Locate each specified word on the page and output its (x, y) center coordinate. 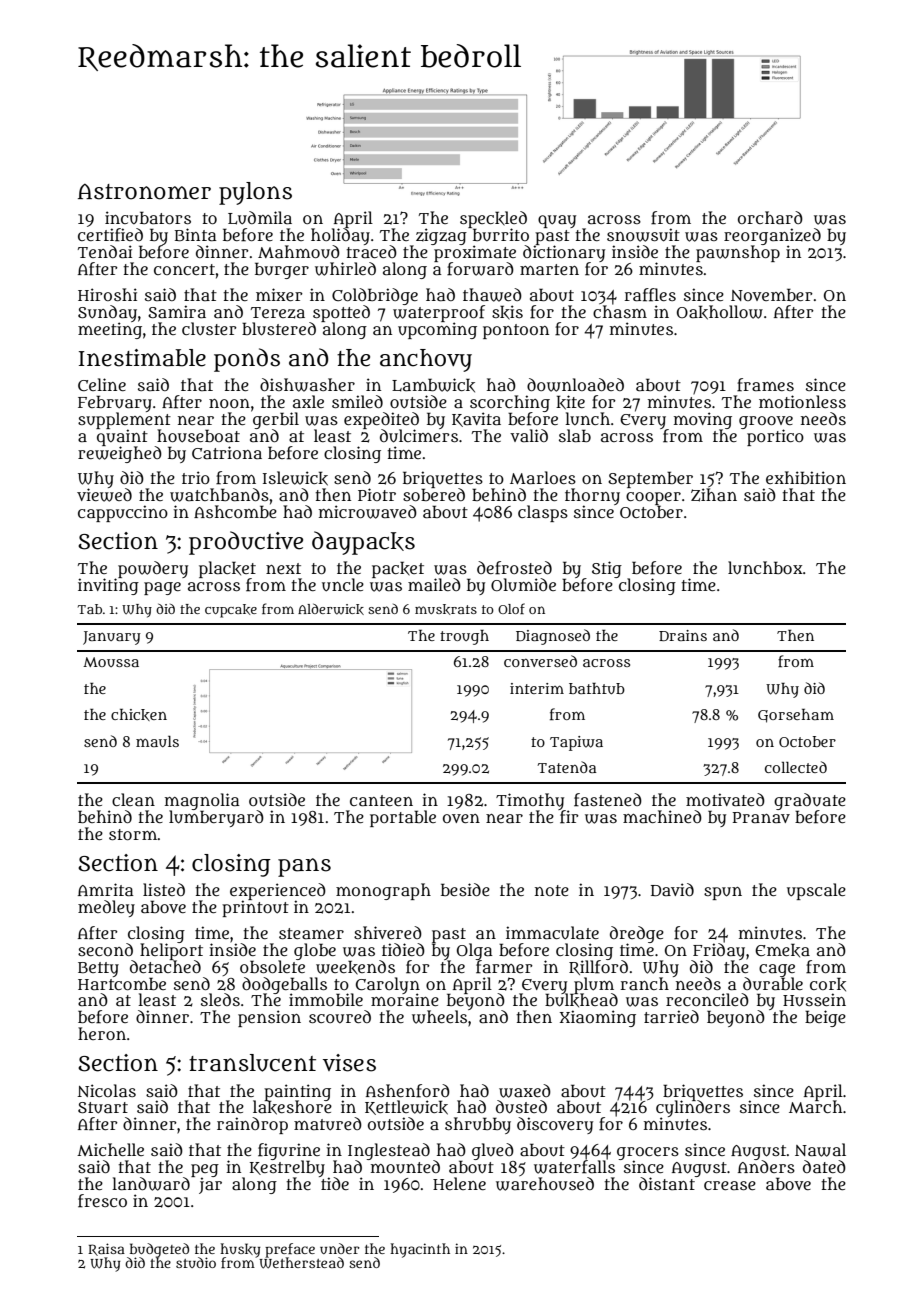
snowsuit (643, 235)
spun (723, 893)
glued (493, 1151)
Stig (607, 569)
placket (227, 569)
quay (557, 221)
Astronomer (144, 192)
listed (164, 889)
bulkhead (581, 1000)
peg (205, 1170)
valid (529, 435)
